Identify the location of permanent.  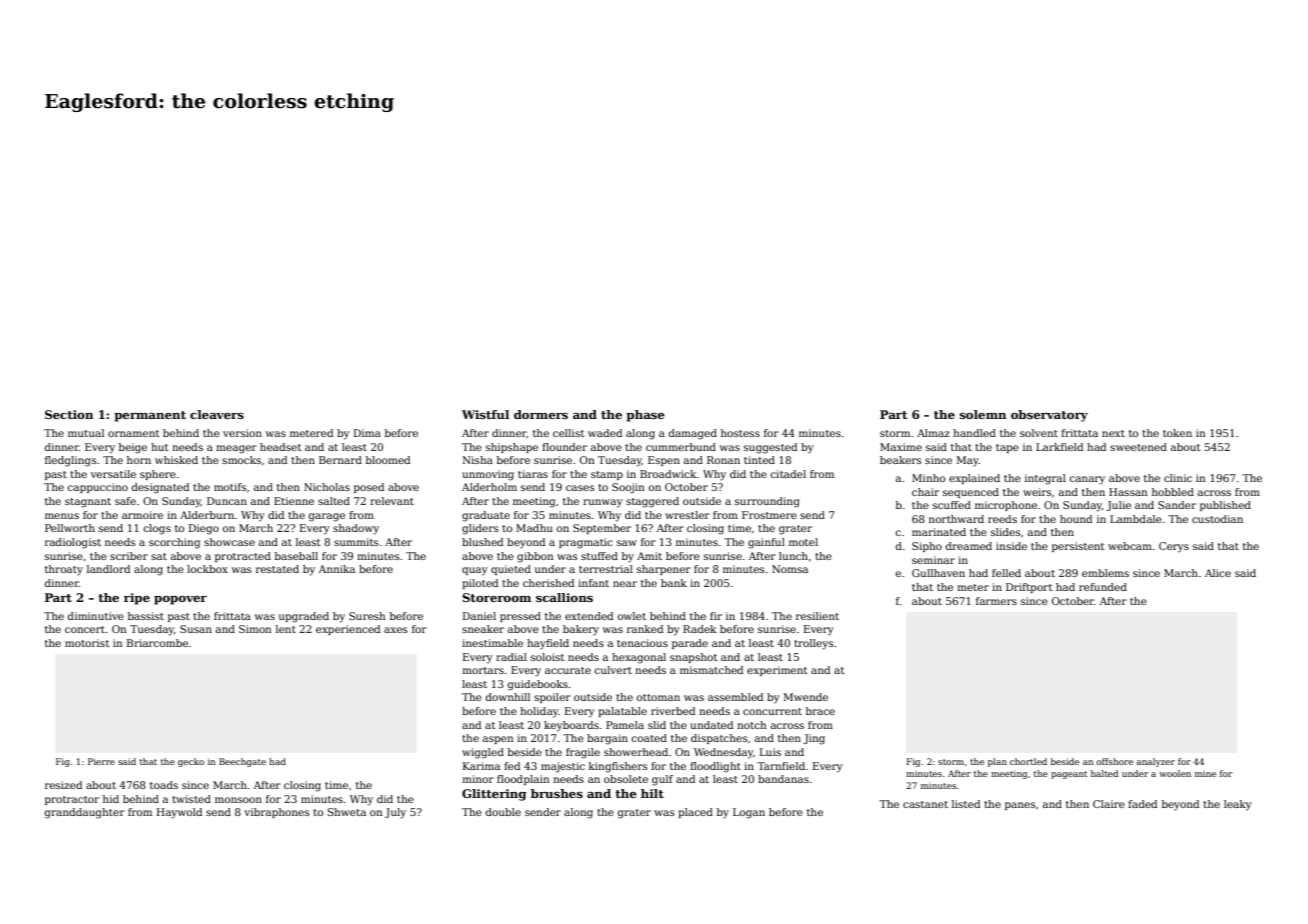
(150, 416).
